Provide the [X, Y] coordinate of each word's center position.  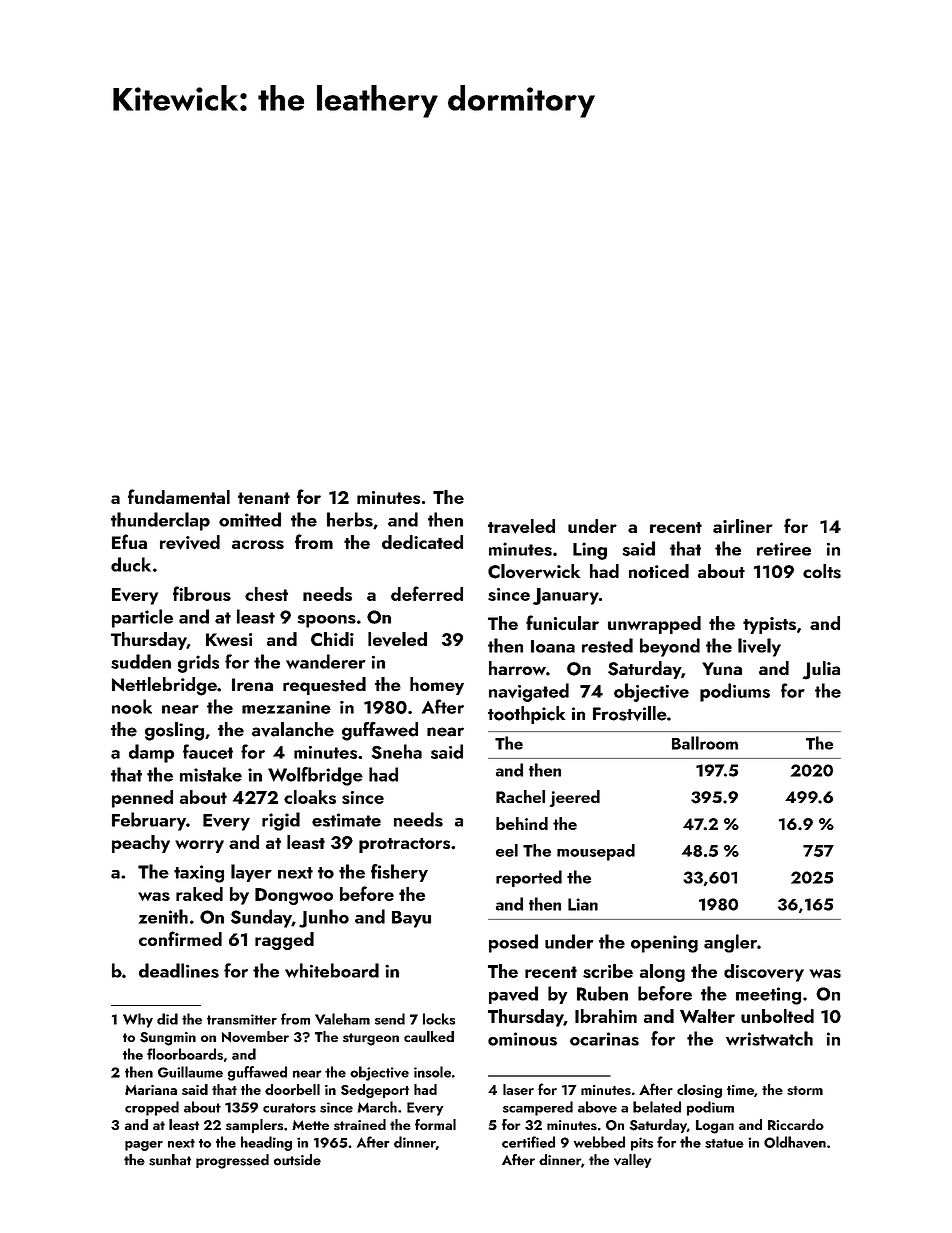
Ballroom [705, 743]
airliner [743, 526]
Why [138, 1020]
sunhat [170, 1160]
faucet [208, 751]
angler [730, 943]
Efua [129, 541]
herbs [350, 519]
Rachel [520, 796]
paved [513, 995]
